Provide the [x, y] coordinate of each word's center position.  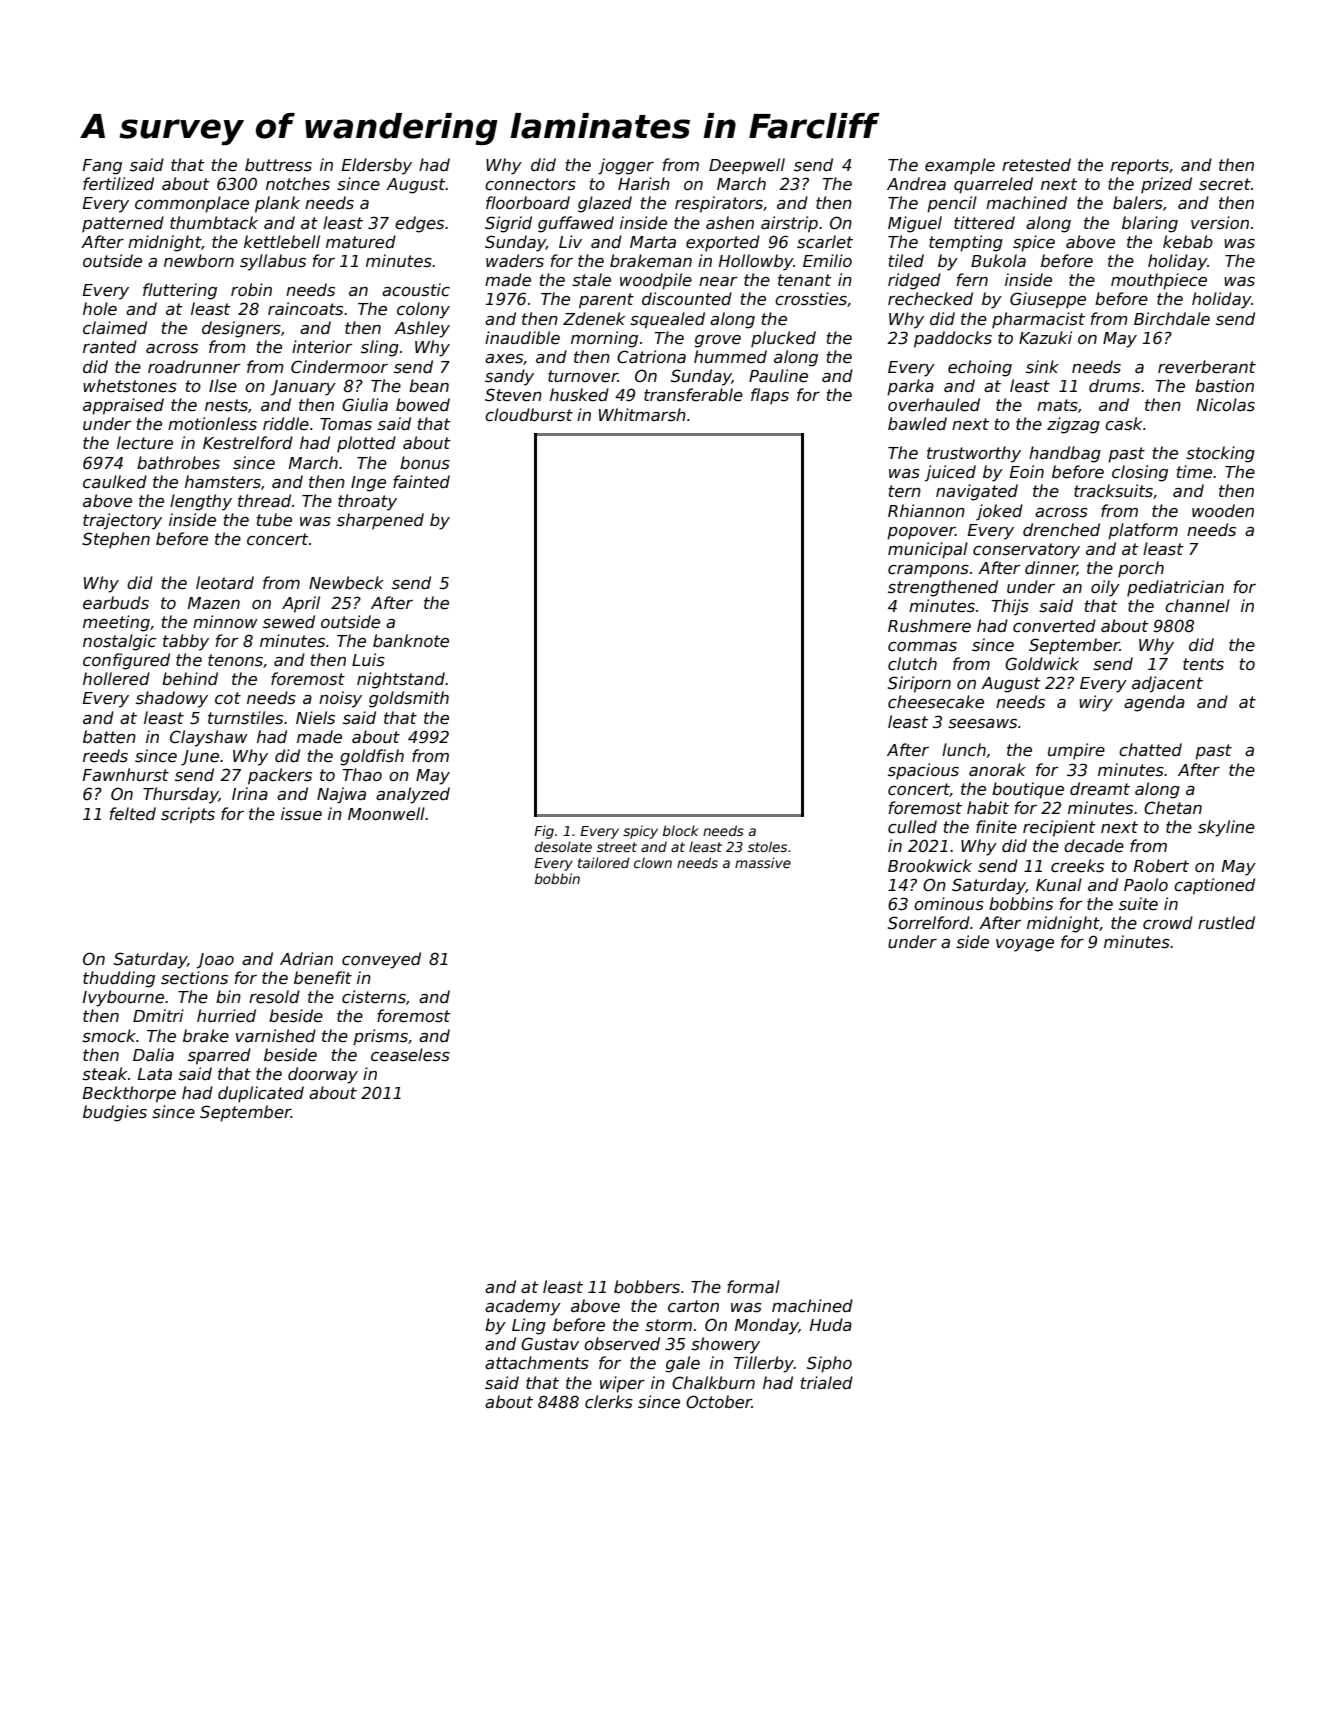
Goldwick [1042, 664]
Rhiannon [926, 510]
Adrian [306, 958]
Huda [831, 1324]
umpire [1076, 751]
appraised [123, 406]
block [681, 830]
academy [523, 1307]
